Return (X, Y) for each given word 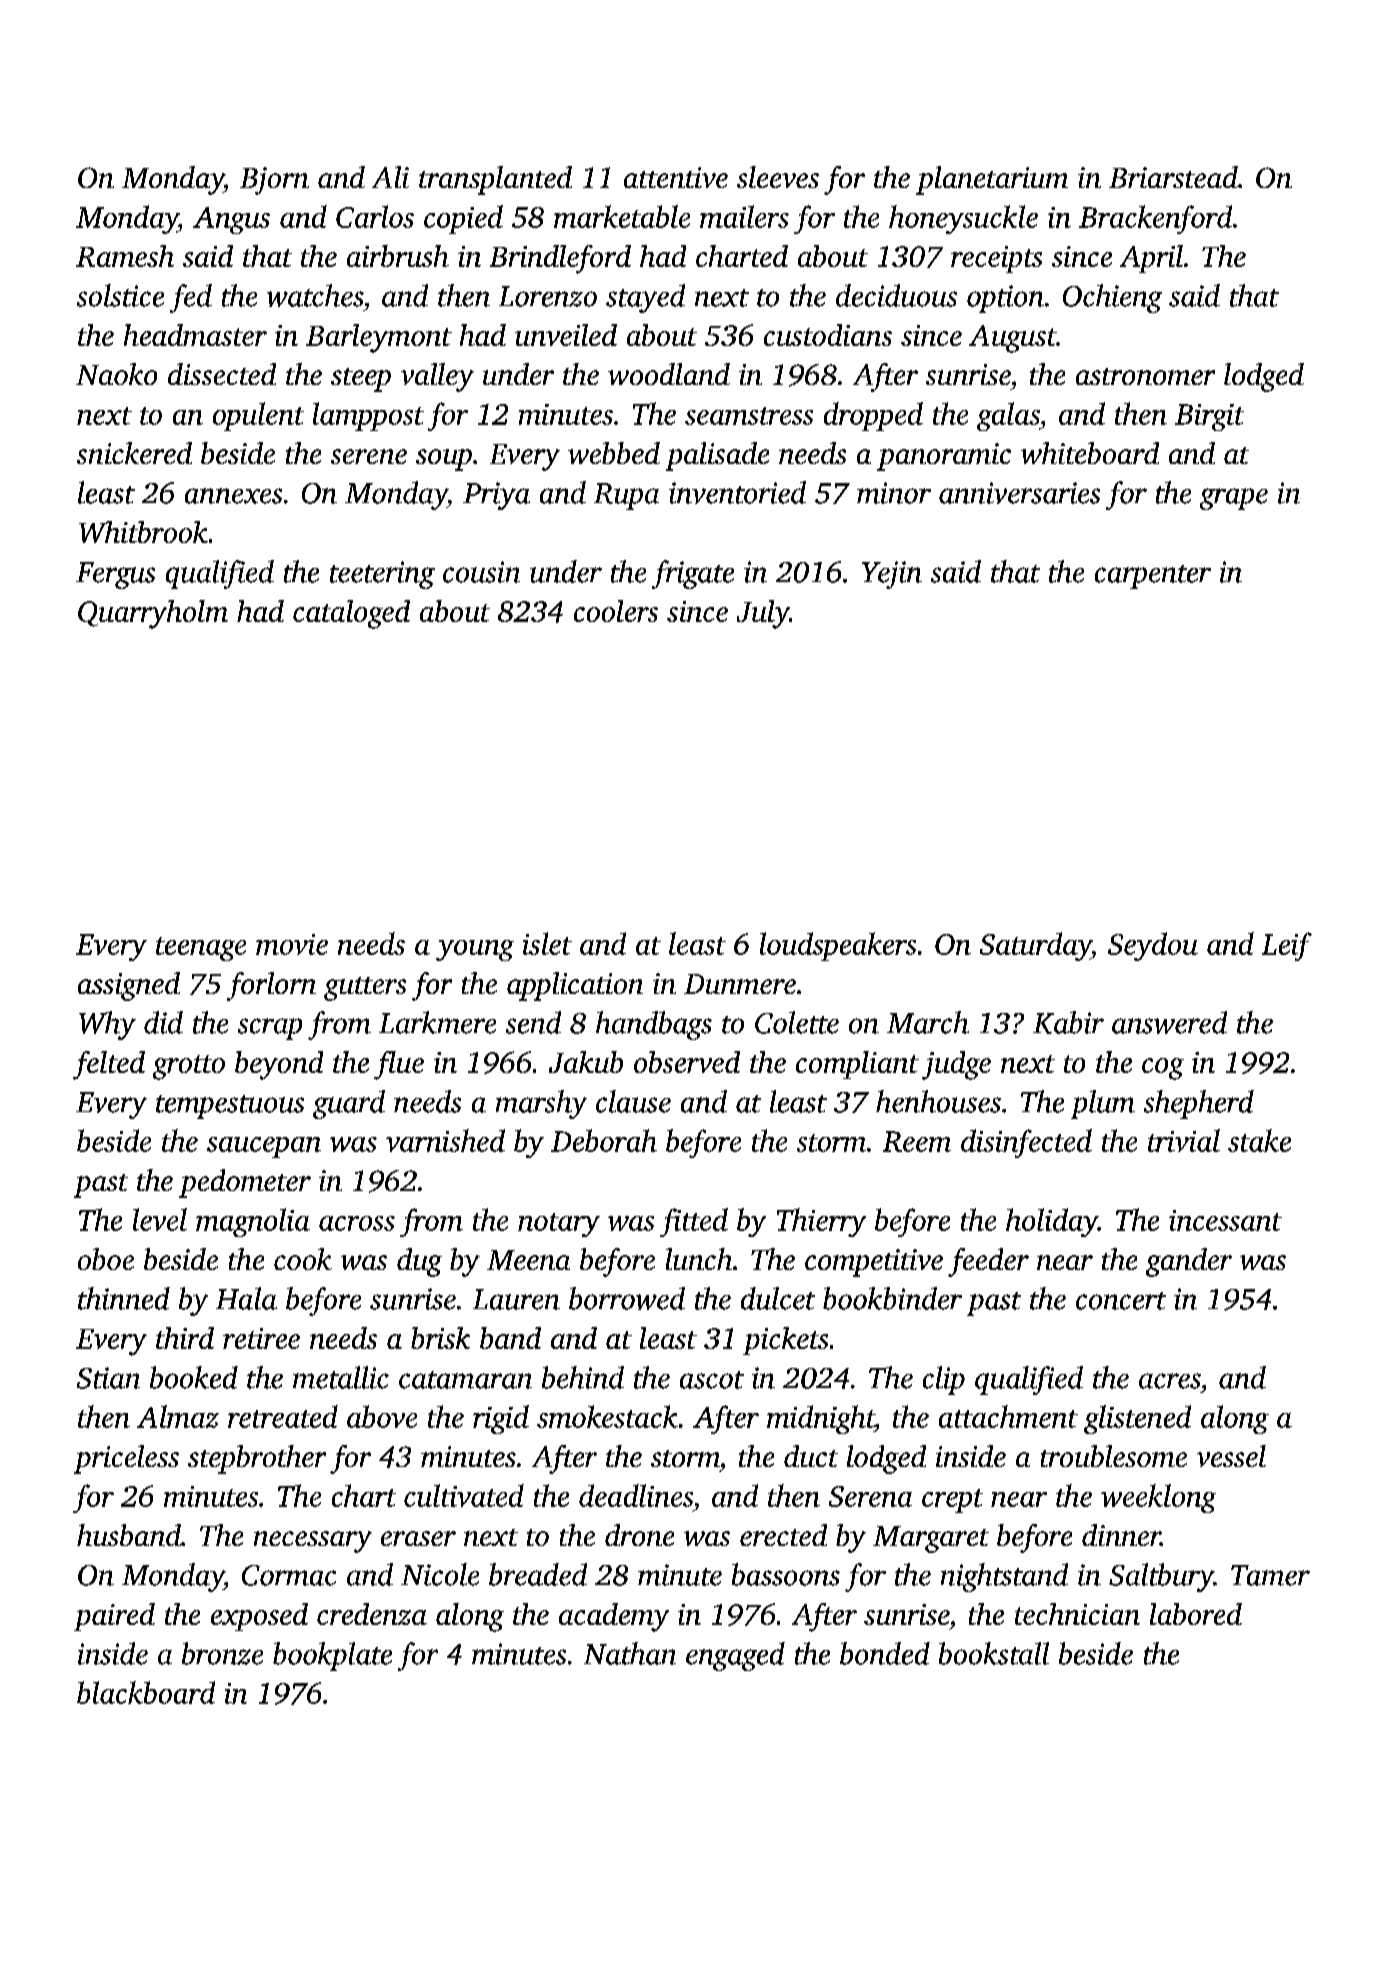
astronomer (1145, 376)
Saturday (1035, 946)
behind (583, 1377)
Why (107, 1025)
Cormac (289, 1575)
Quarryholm (153, 614)
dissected (222, 374)
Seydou (1153, 946)
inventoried (737, 492)
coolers (616, 611)
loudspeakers (838, 946)
